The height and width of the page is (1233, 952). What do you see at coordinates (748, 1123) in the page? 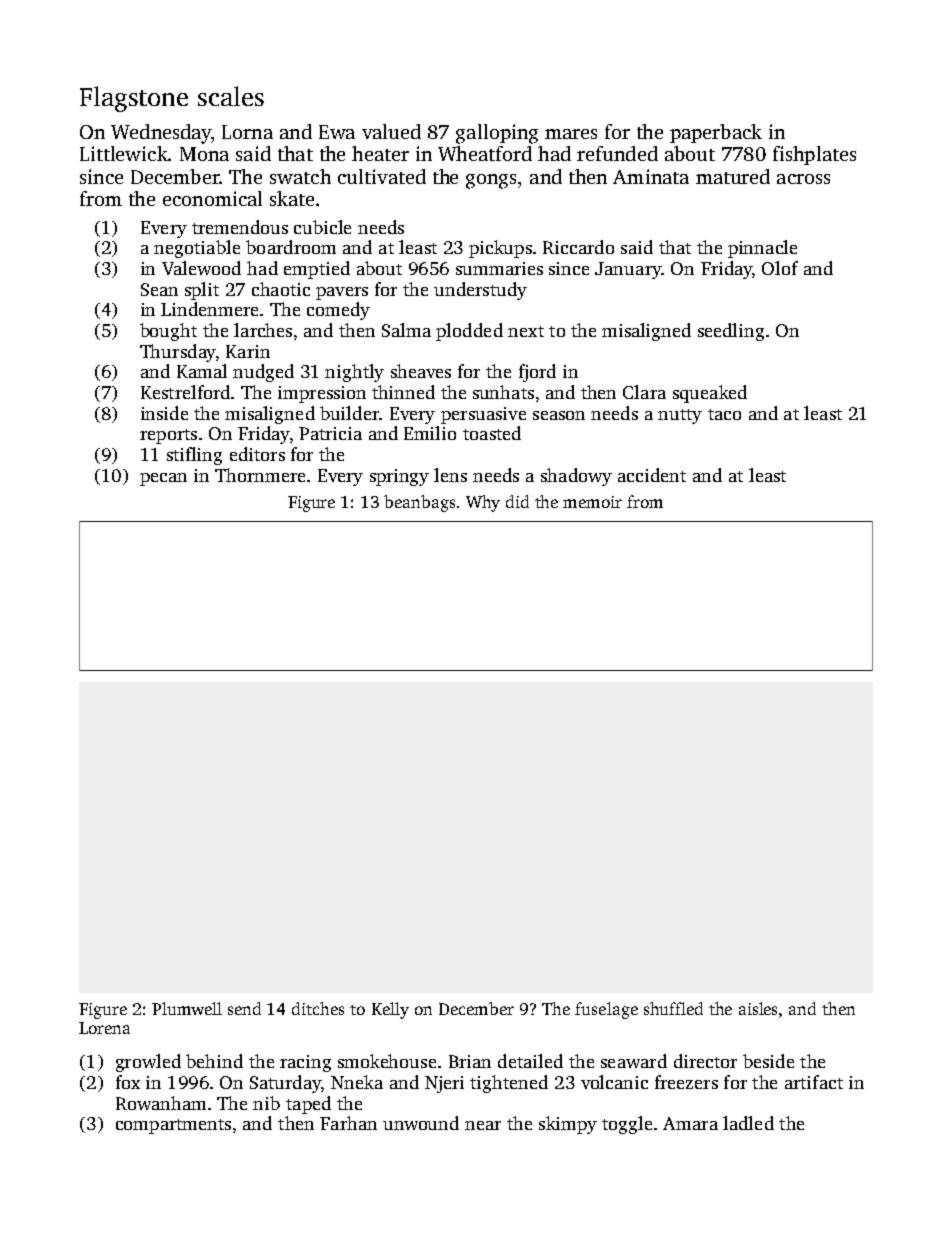
I see `ladled` at bounding box center [748, 1123].
